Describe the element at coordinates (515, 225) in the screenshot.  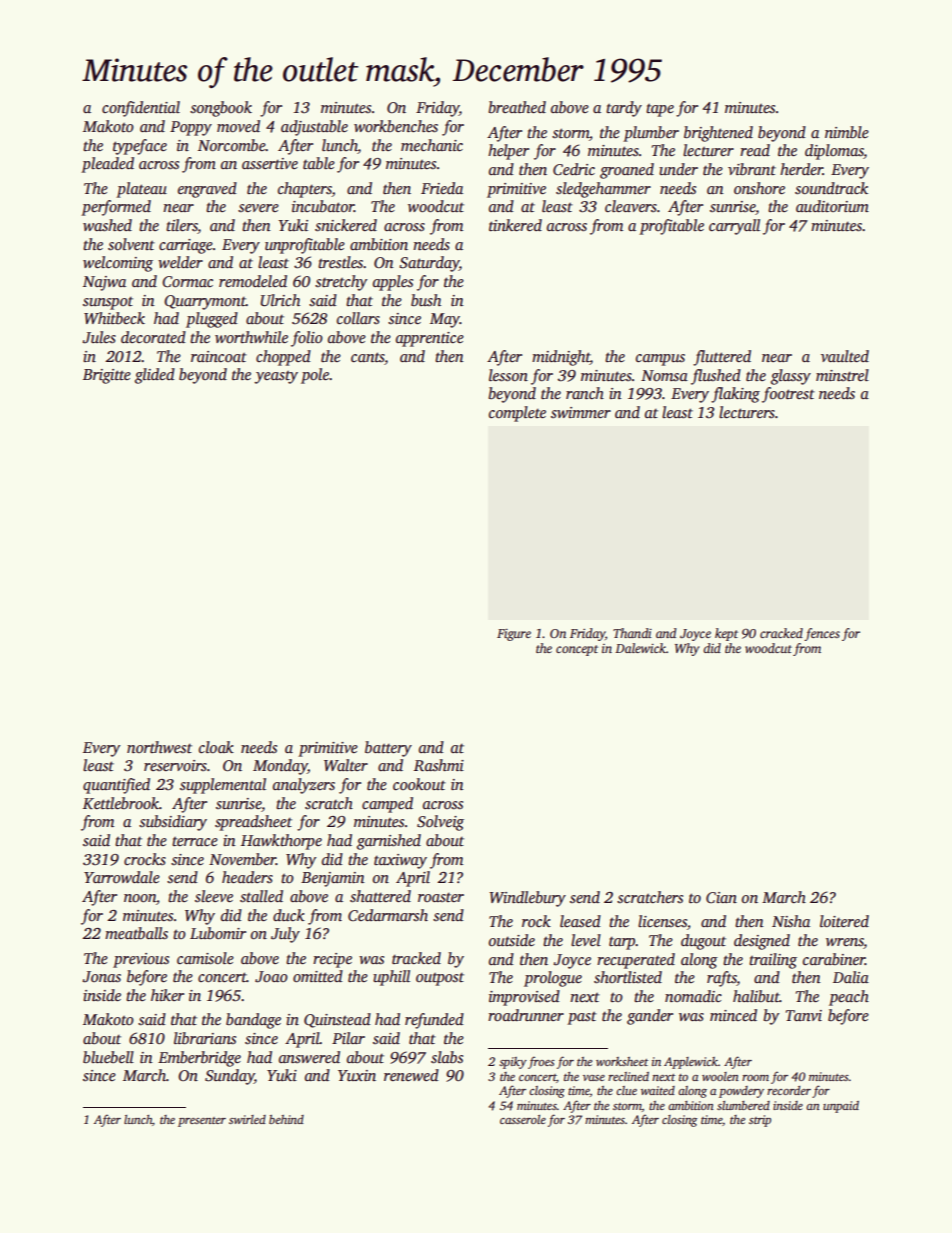
I see `tinkered` at that location.
